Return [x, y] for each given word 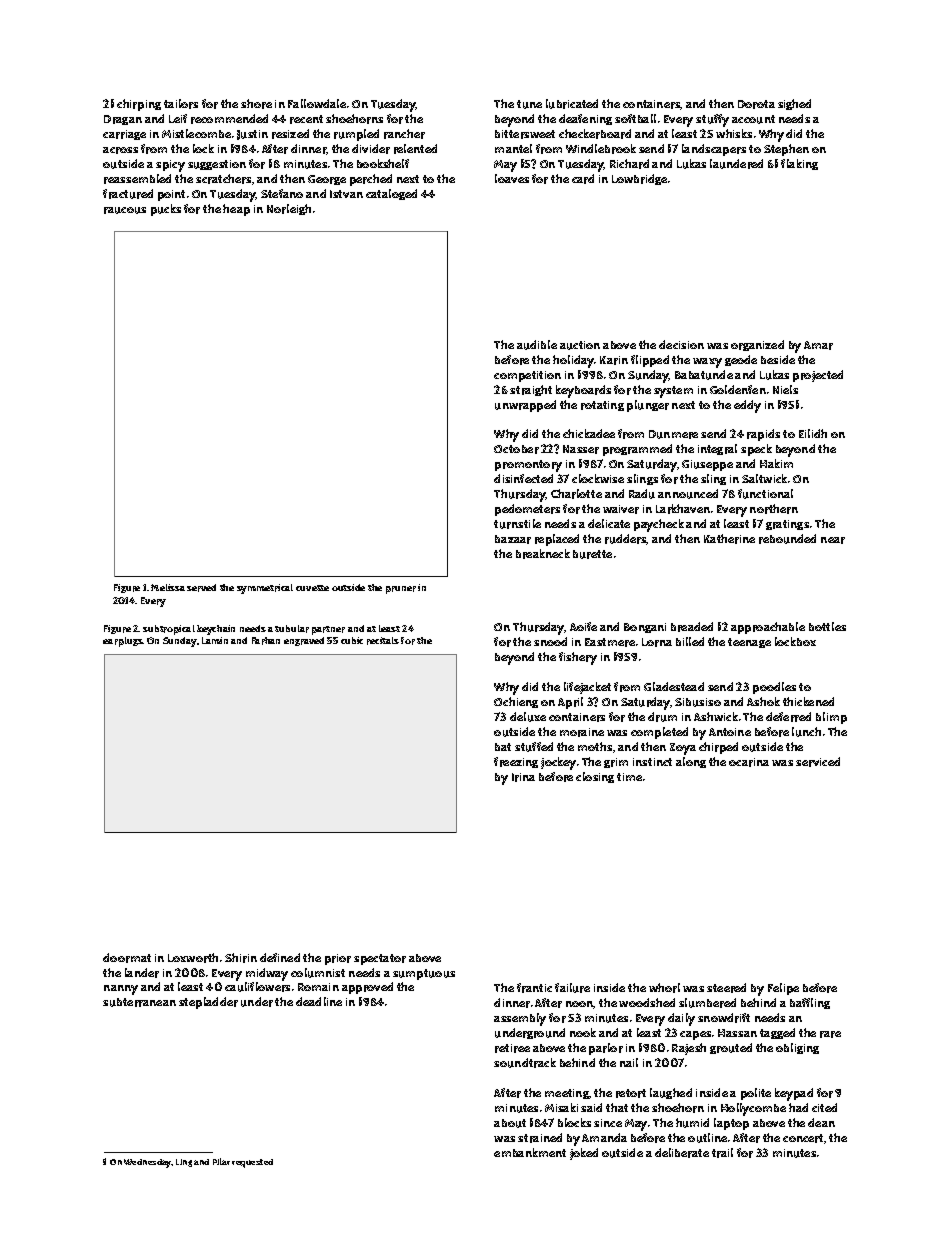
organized [757, 345]
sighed [794, 104]
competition [527, 376]
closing [595, 777]
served [201, 588]
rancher [404, 134]
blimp [831, 718]
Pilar [221, 1161]
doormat [127, 958]
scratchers [223, 179]
